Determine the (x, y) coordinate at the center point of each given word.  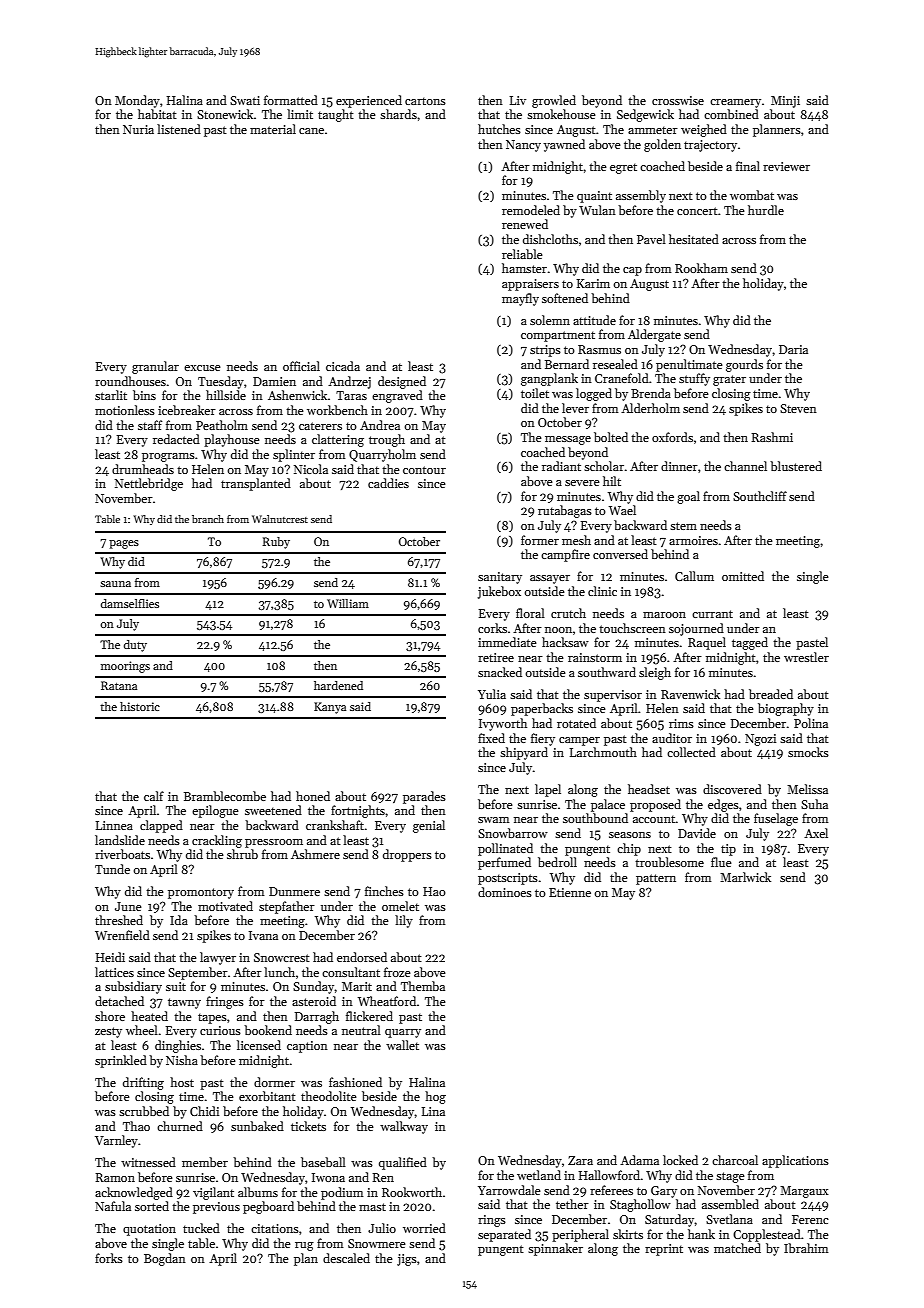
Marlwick (745, 877)
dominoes (505, 892)
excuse (202, 368)
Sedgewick (645, 115)
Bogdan (165, 1259)
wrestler (806, 657)
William (348, 603)
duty (135, 646)
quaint (594, 197)
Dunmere (294, 891)
